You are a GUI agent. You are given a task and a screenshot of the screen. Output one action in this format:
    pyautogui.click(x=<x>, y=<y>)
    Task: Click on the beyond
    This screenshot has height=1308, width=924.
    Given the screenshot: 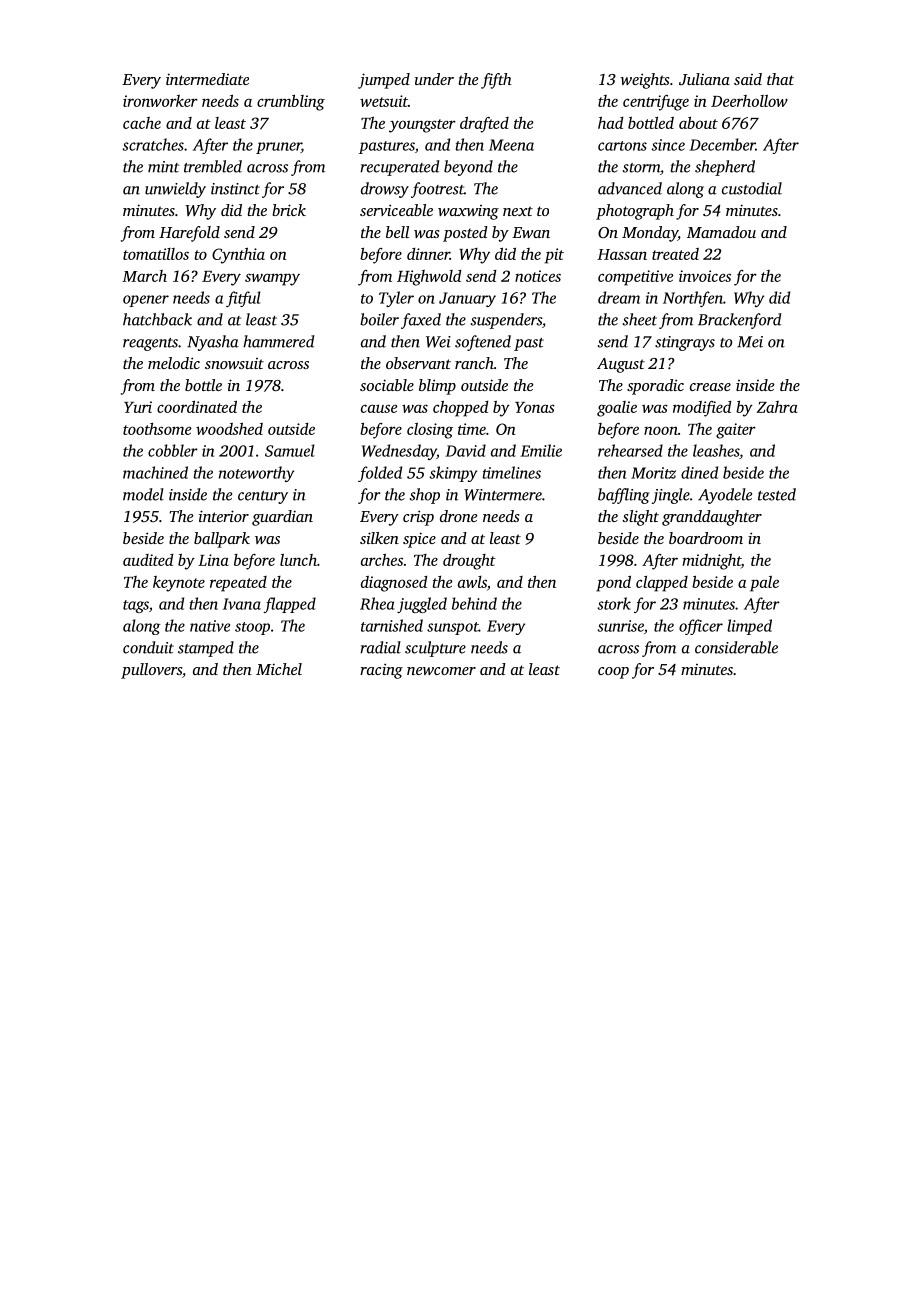 What is the action you would take?
    pyautogui.click(x=468, y=168)
